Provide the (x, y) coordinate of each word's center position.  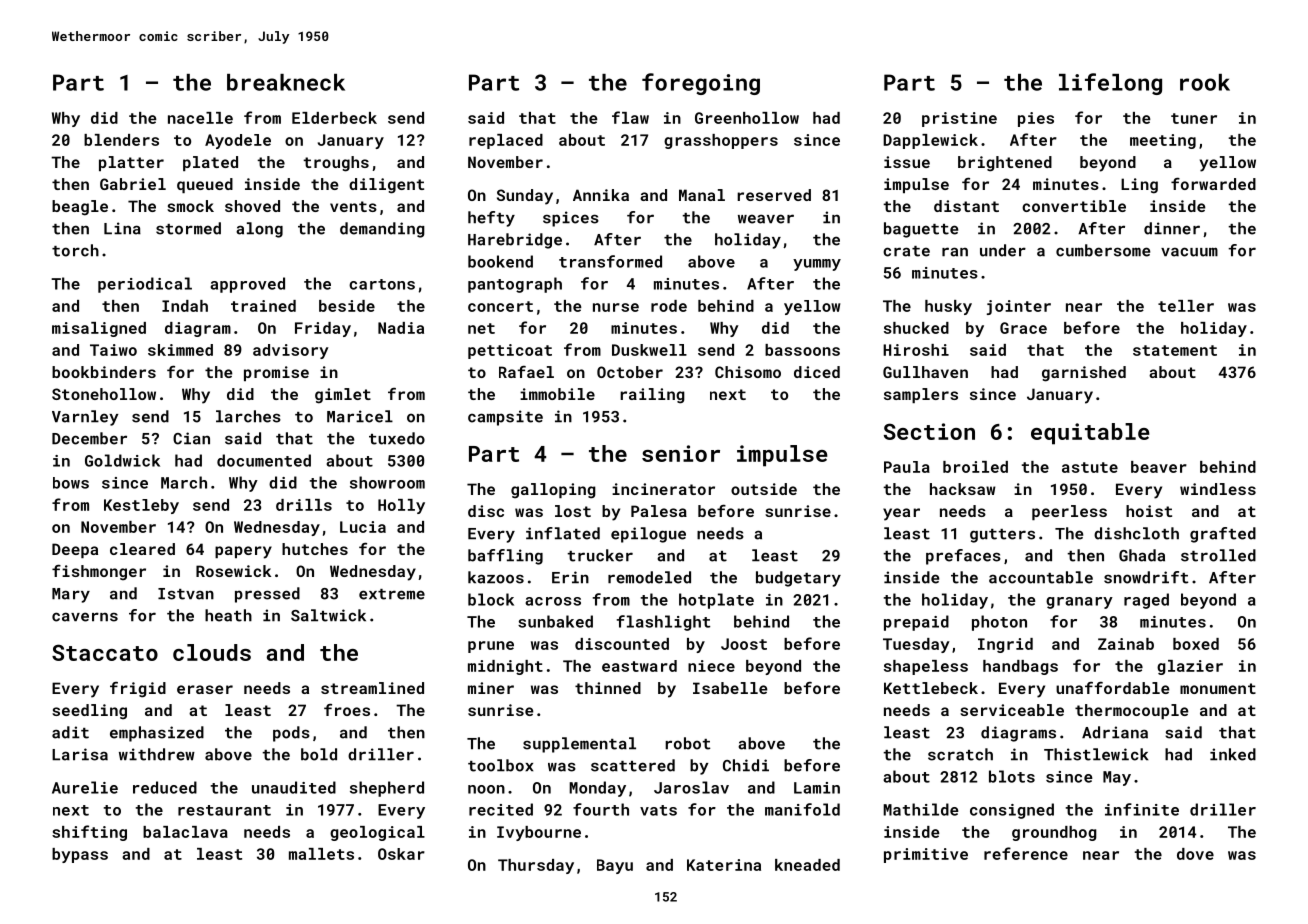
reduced (165, 787)
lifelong (1110, 84)
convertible (1074, 206)
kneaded (807, 865)
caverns (85, 617)
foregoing (701, 84)
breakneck (286, 82)
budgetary (798, 579)
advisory (291, 351)
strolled (1218, 555)
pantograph (515, 285)
